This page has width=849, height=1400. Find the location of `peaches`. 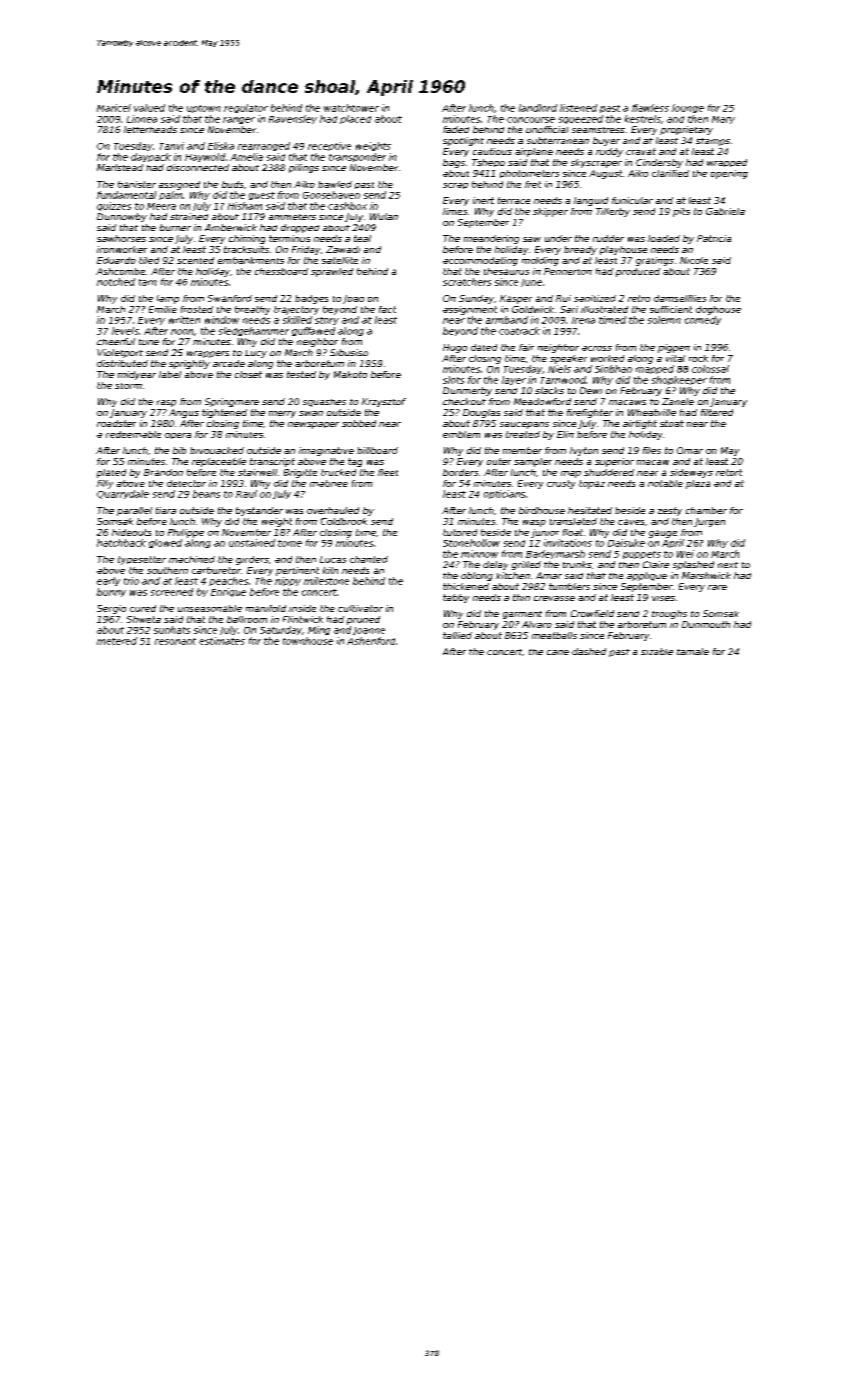

peaches is located at coordinates (228, 581).
